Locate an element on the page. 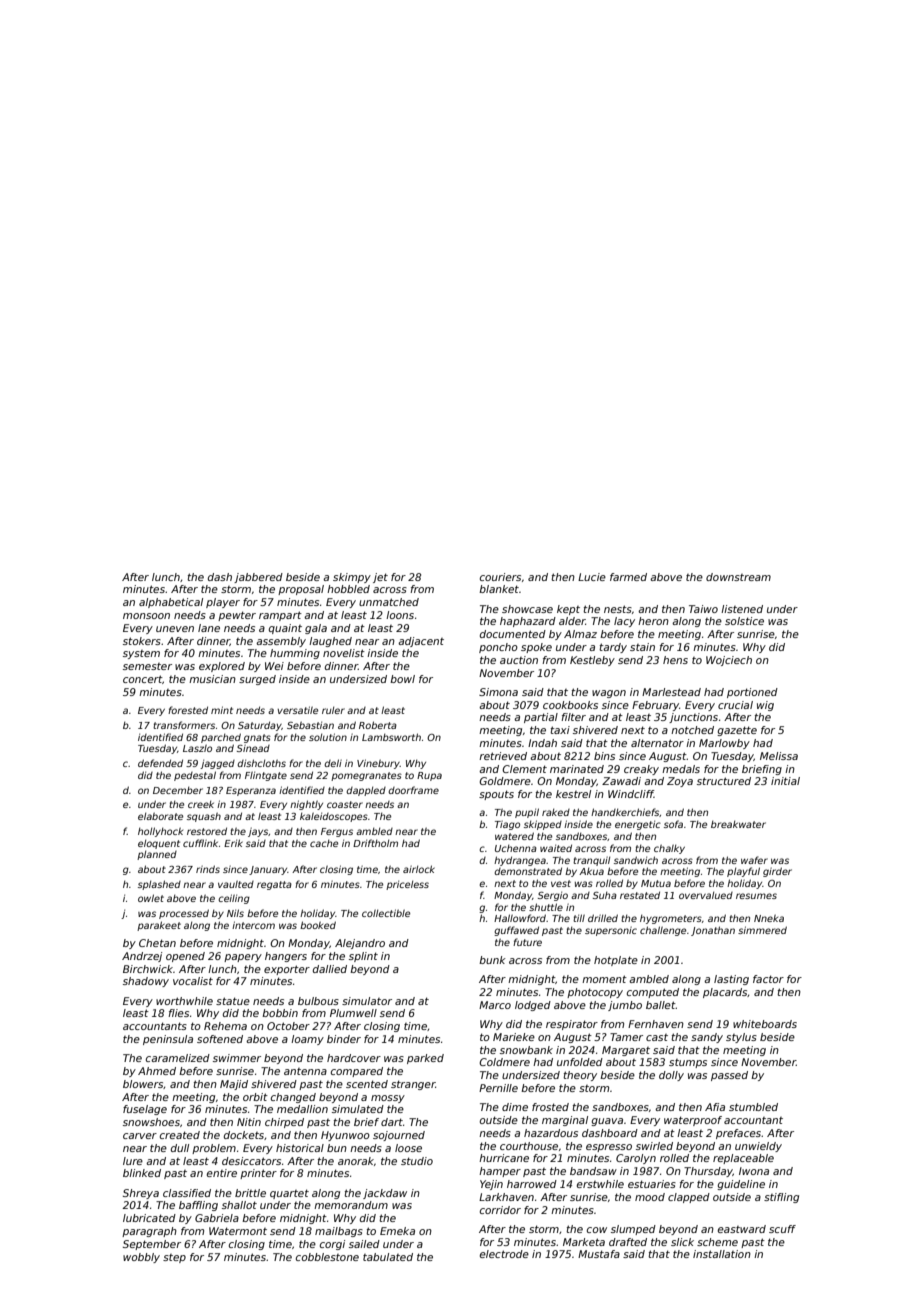 This page has height=1308, width=924. jet is located at coordinates (380, 578).
